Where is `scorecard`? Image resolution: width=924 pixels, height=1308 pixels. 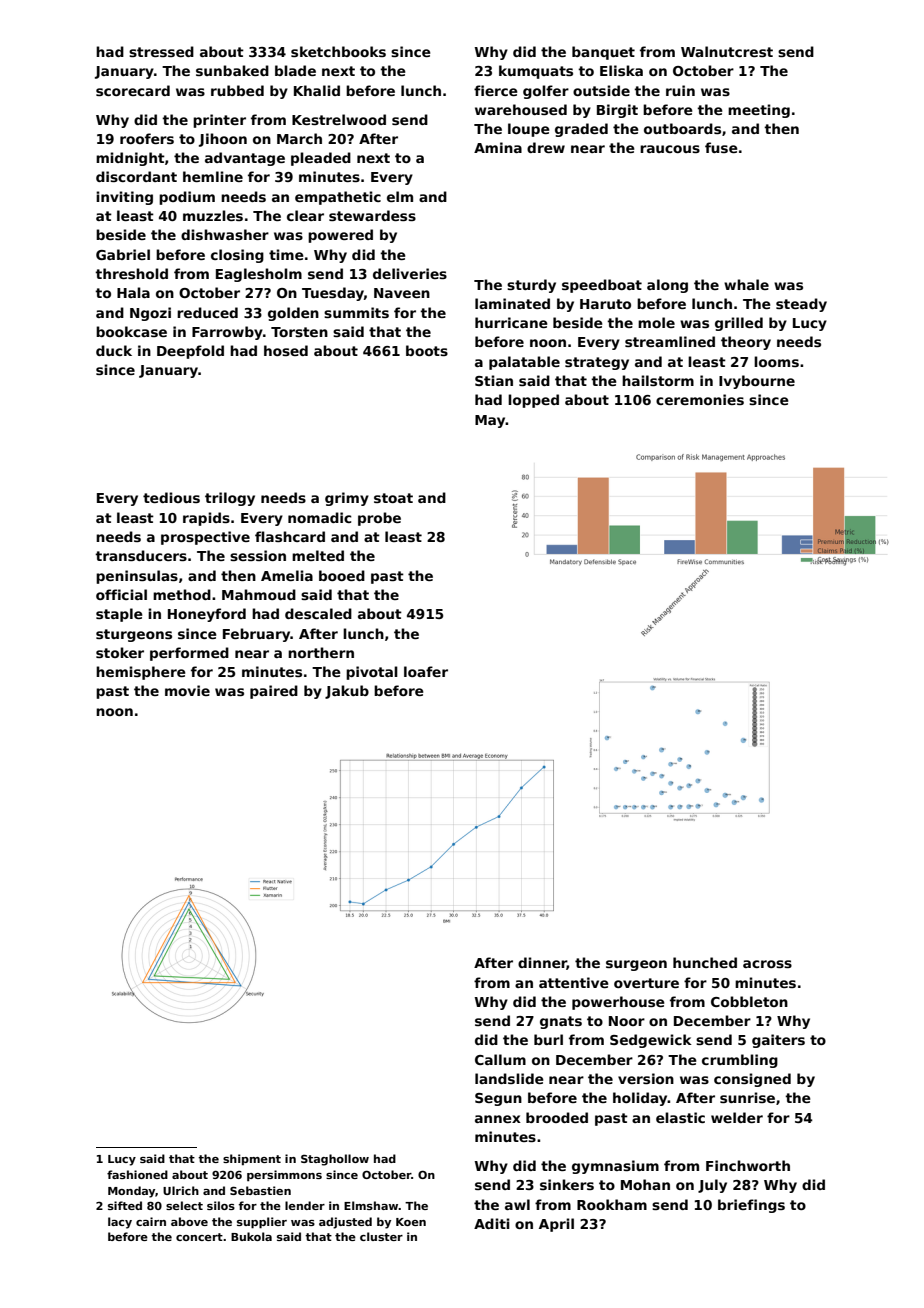 scorecard is located at coordinates (133, 90).
